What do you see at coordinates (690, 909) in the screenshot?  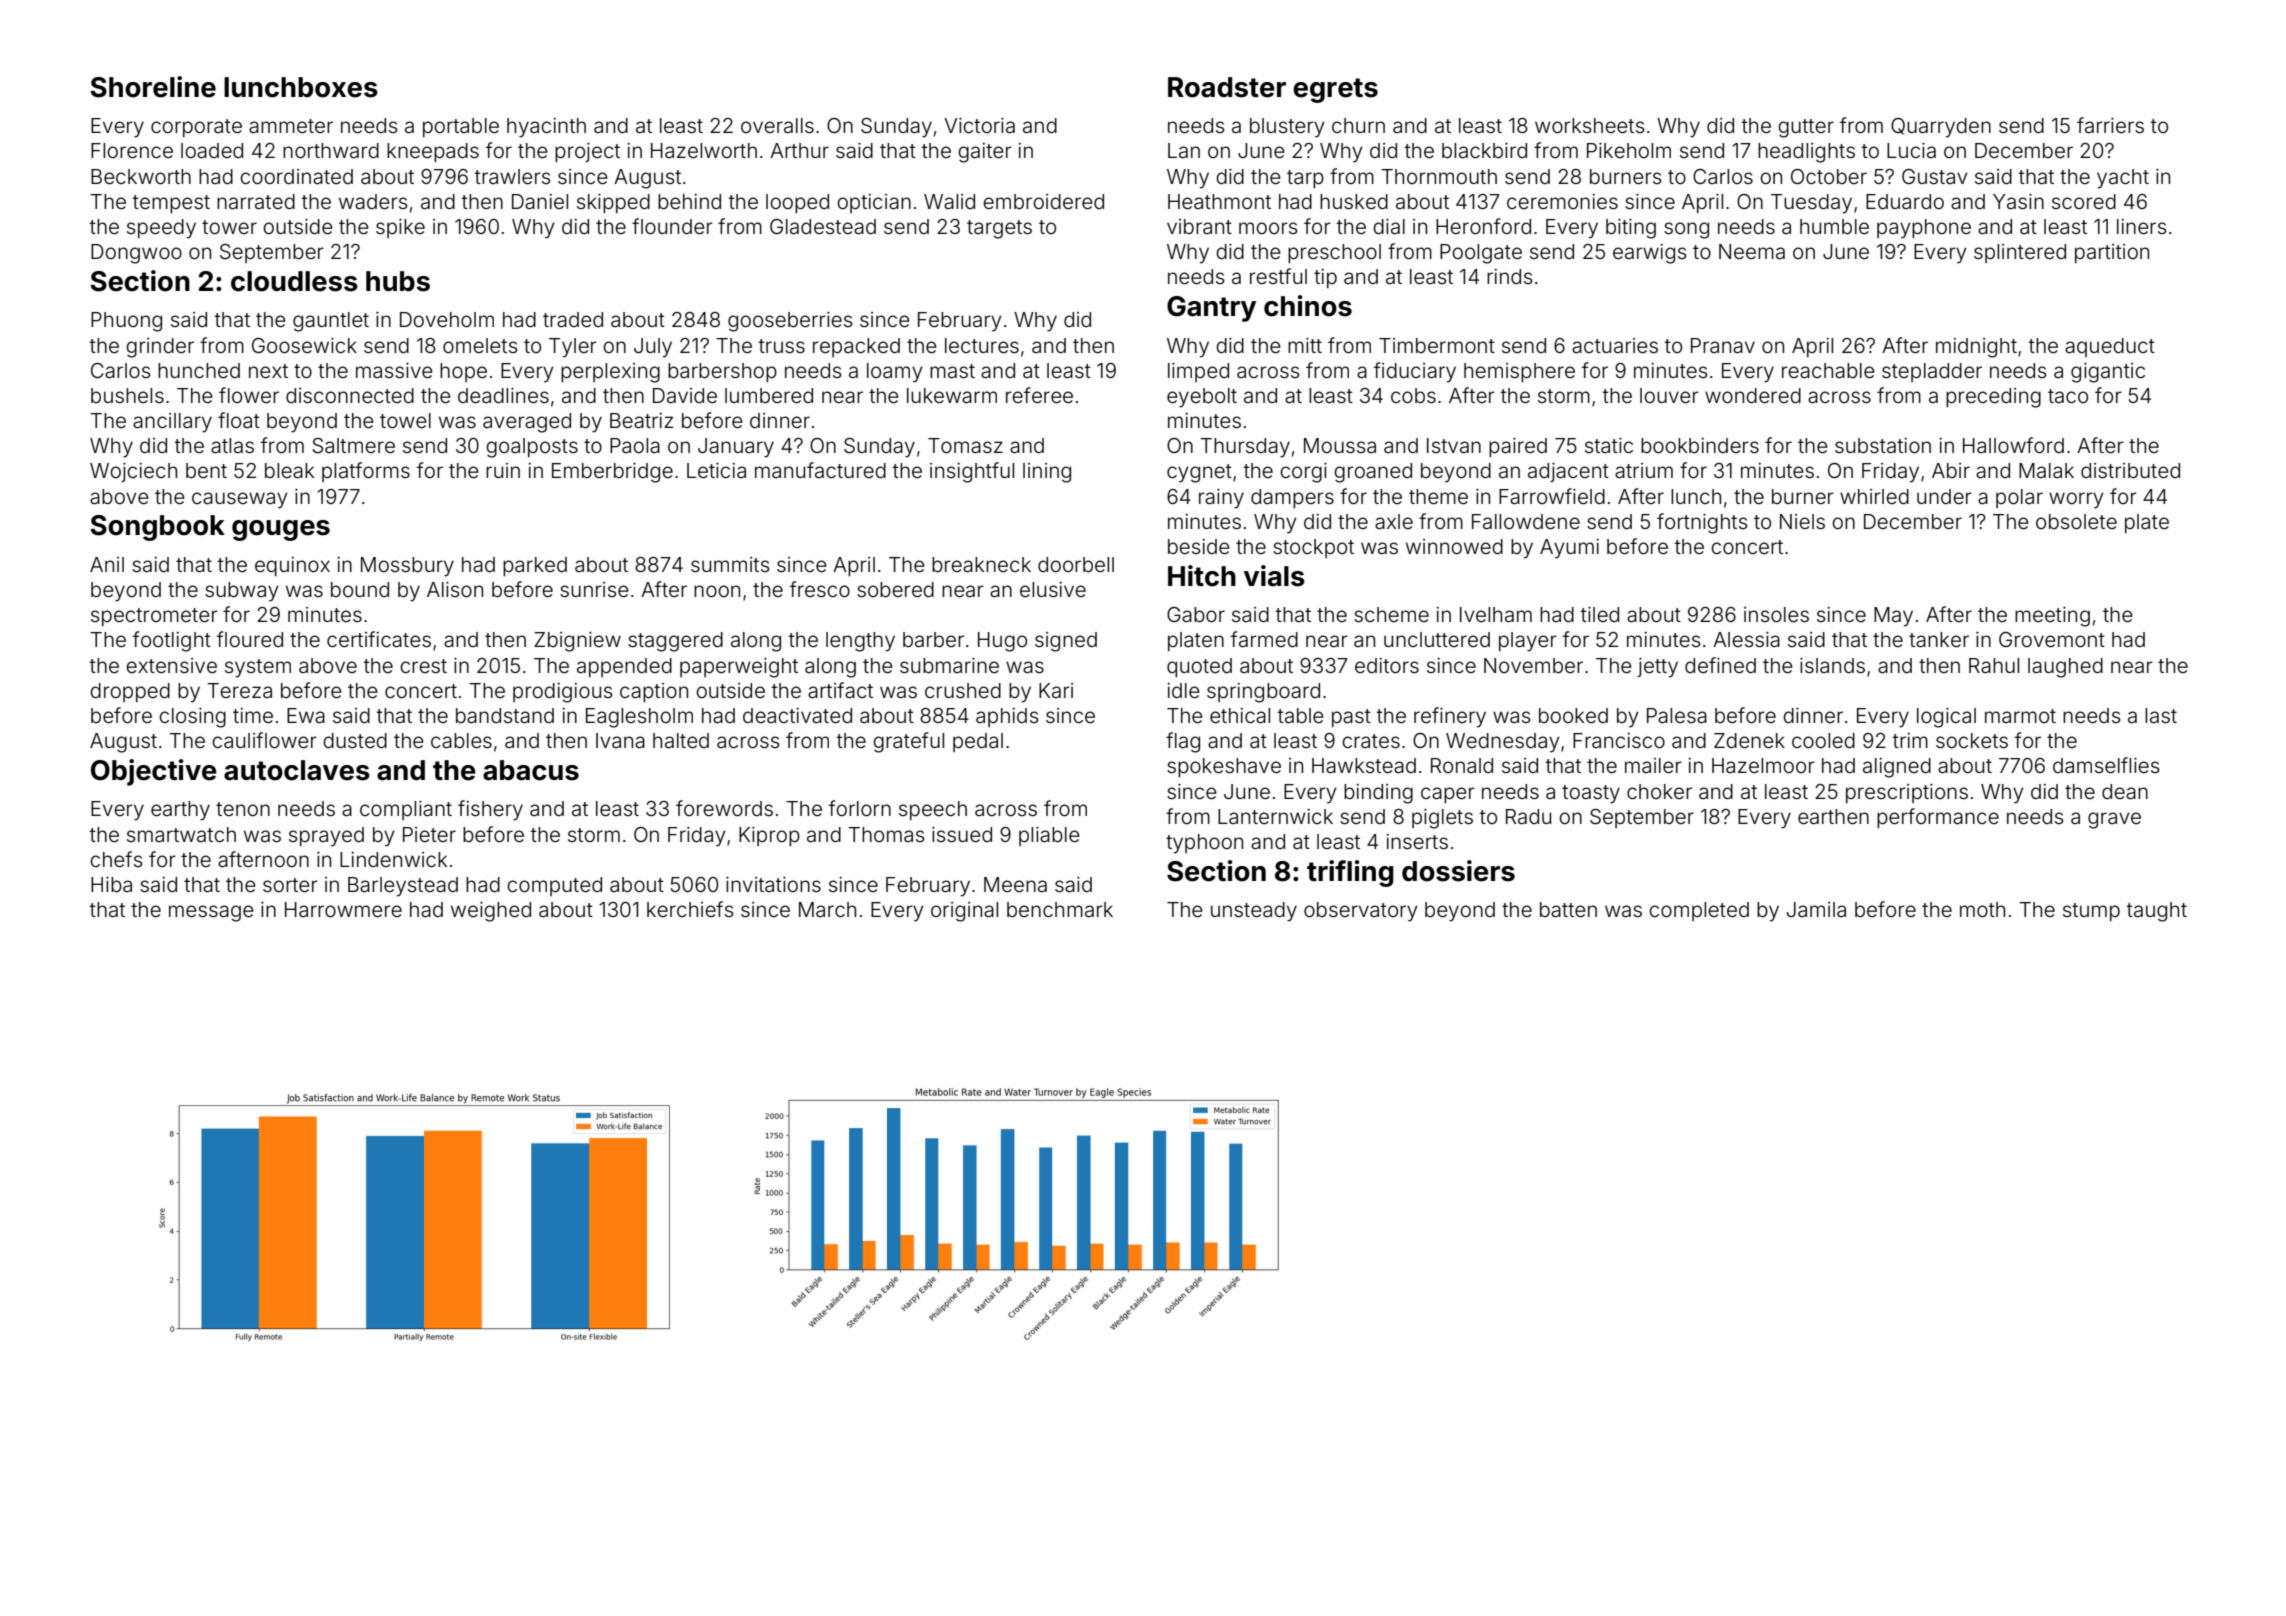 I see `kerchiefs` at bounding box center [690, 909].
